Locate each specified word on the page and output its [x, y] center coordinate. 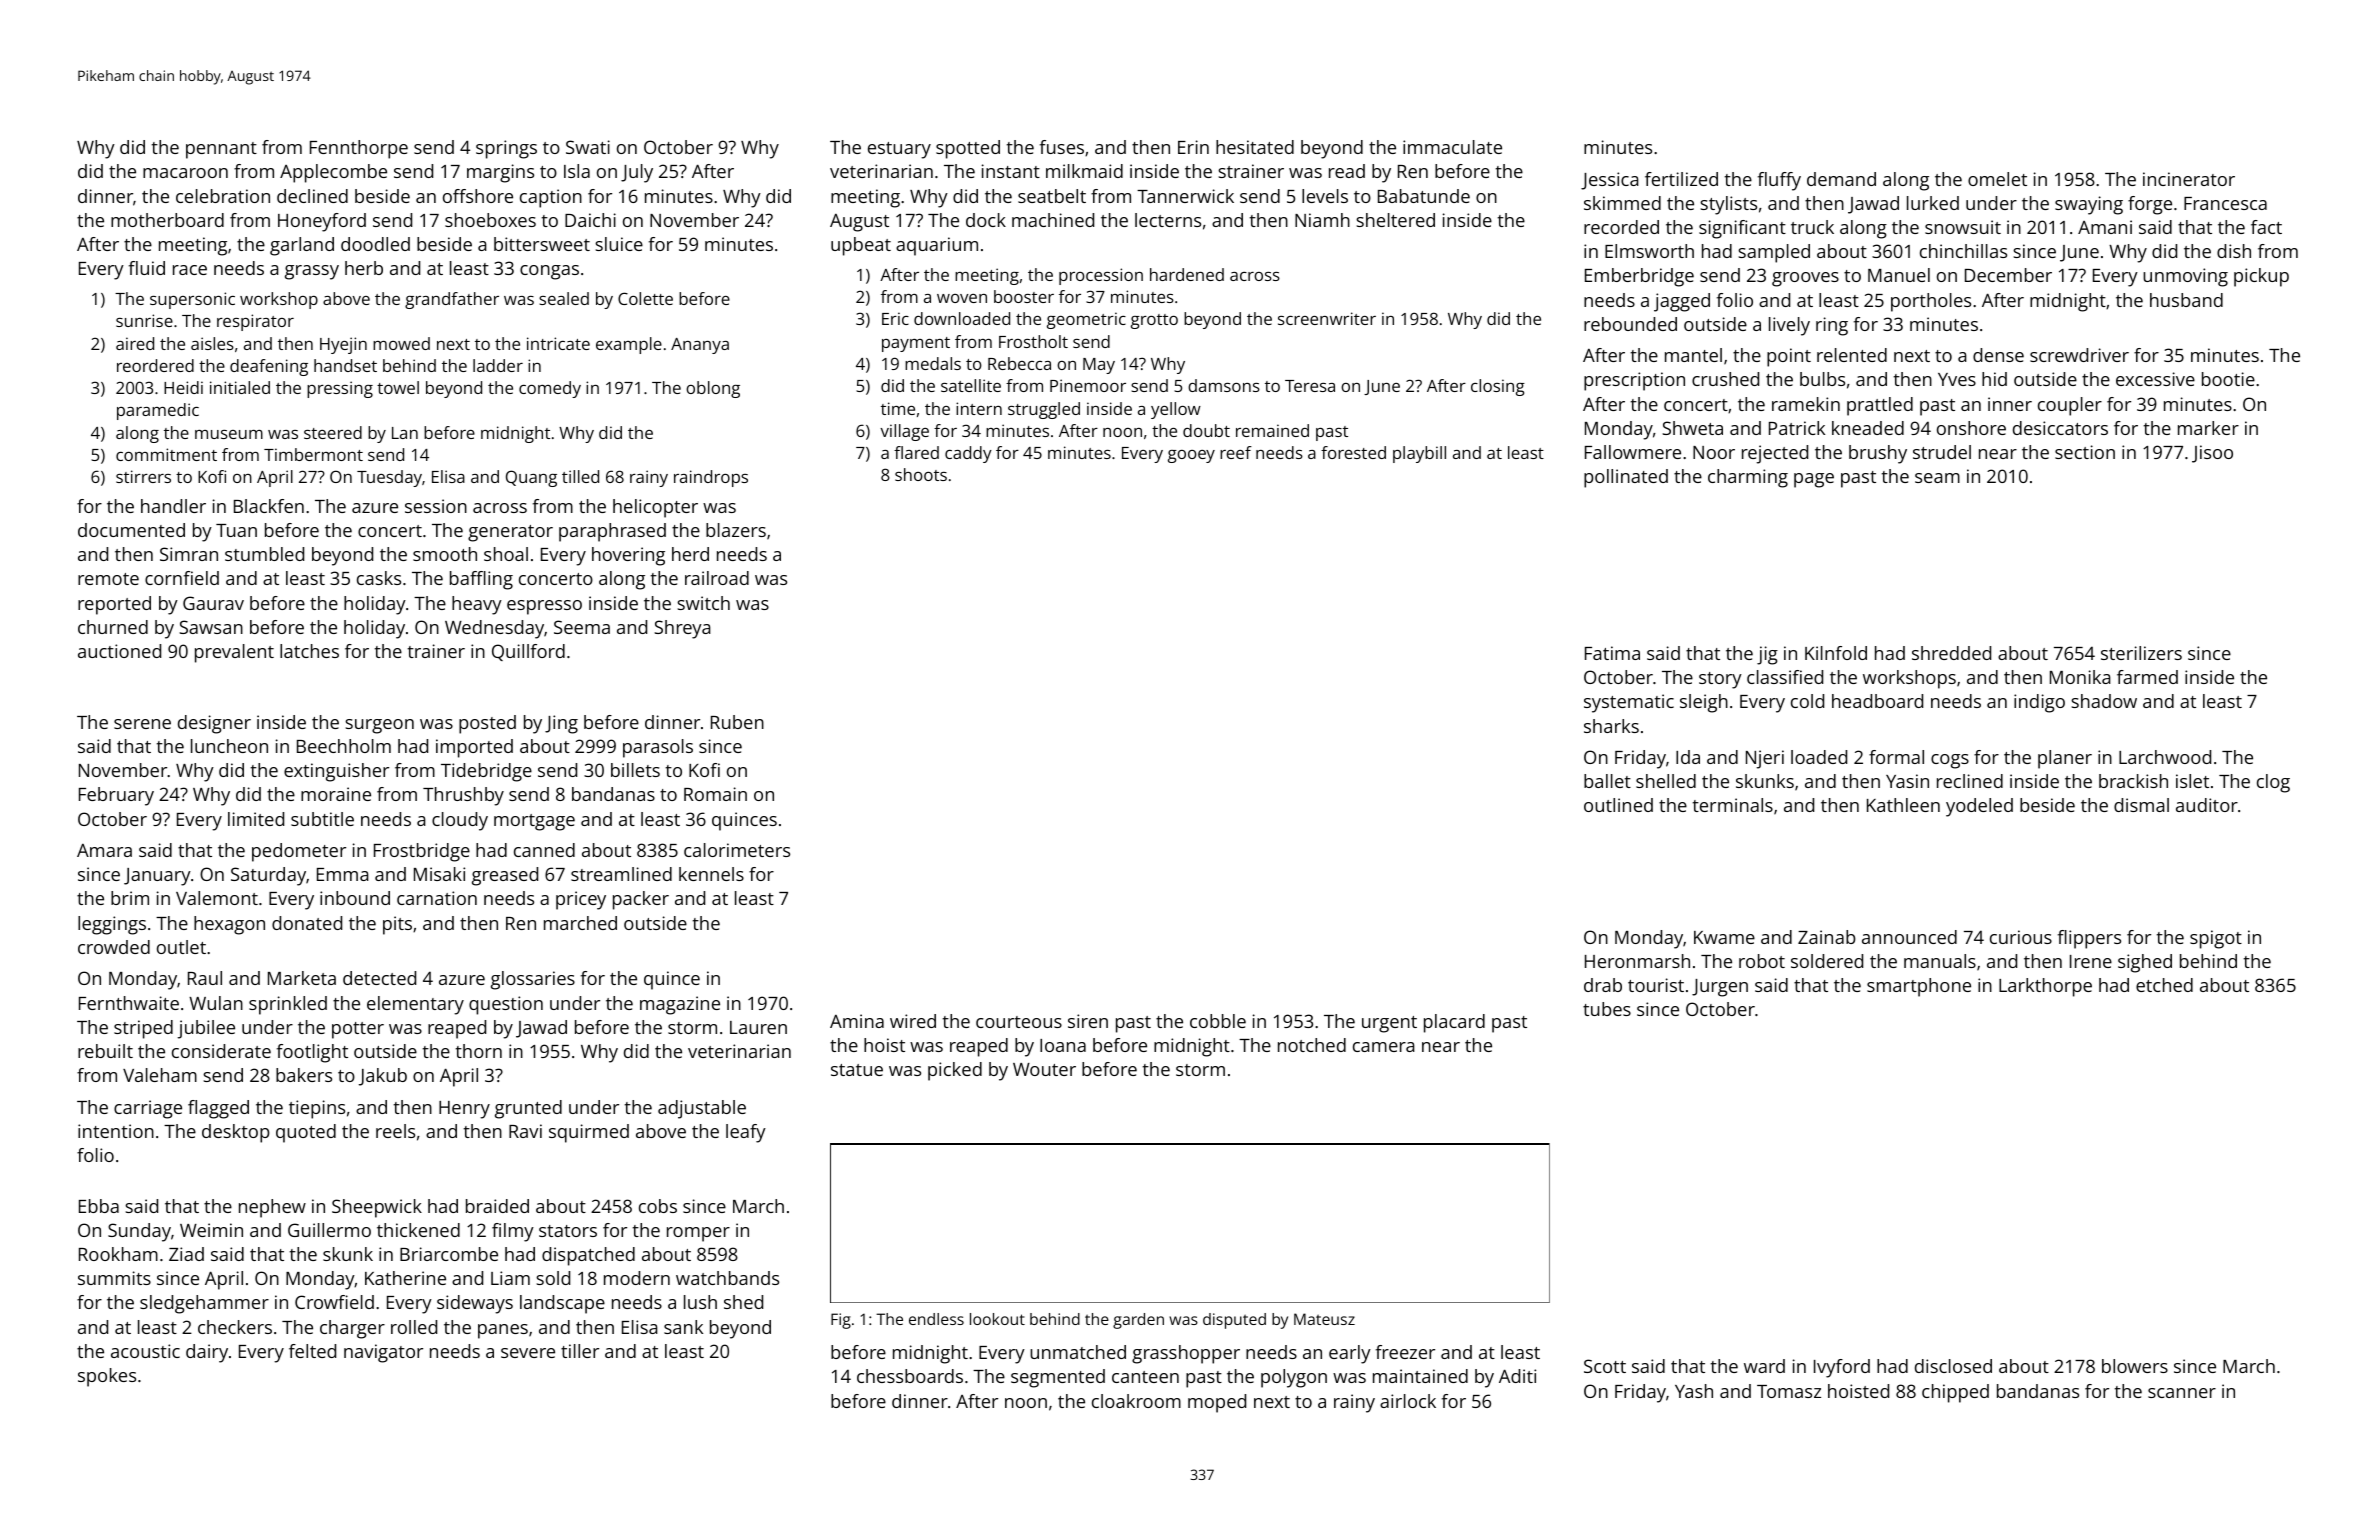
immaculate [1452, 147]
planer [2065, 759]
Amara [104, 850]
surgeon [379, 726]
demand [1841, 179]
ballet [1607, 781]
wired [913, 1021]
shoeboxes [490, 220]
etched [2164, 985]
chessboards [910, 1376]
